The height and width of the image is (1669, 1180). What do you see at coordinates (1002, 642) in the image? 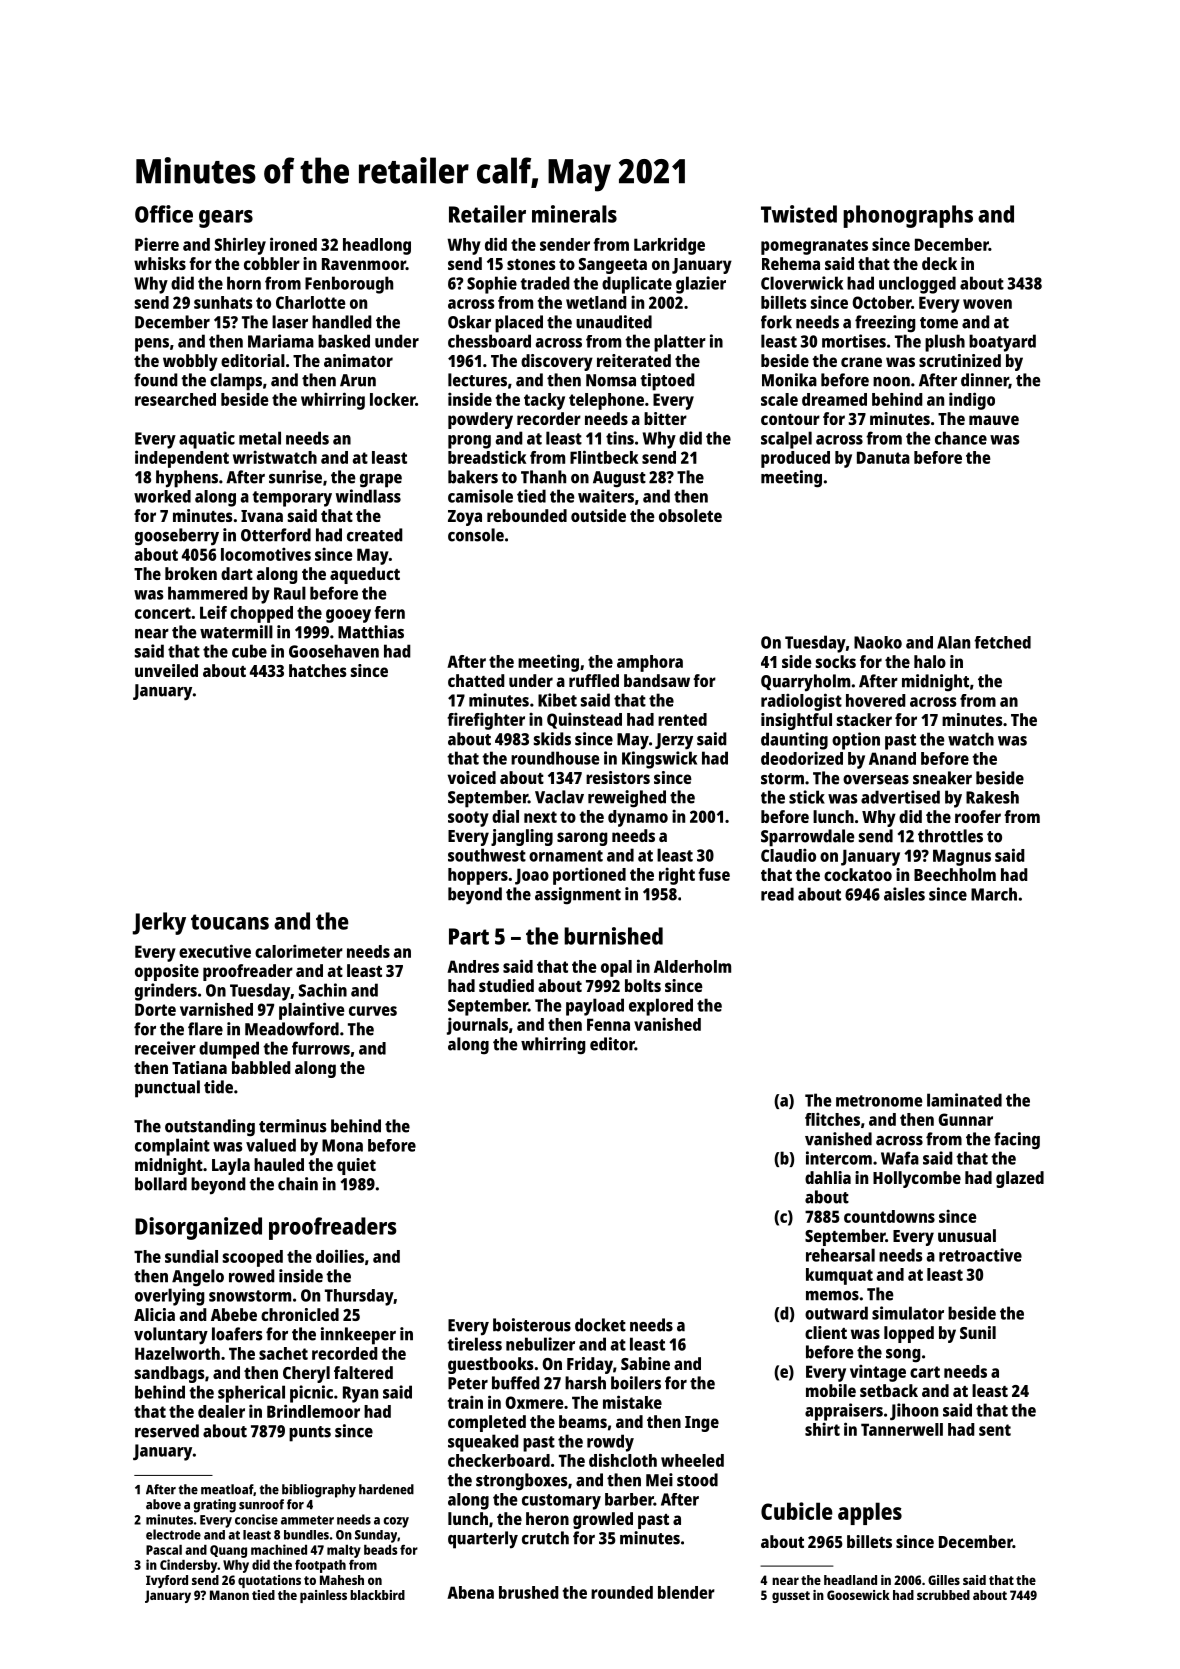
I see `fetched` at bounding box center [1002, 642].
